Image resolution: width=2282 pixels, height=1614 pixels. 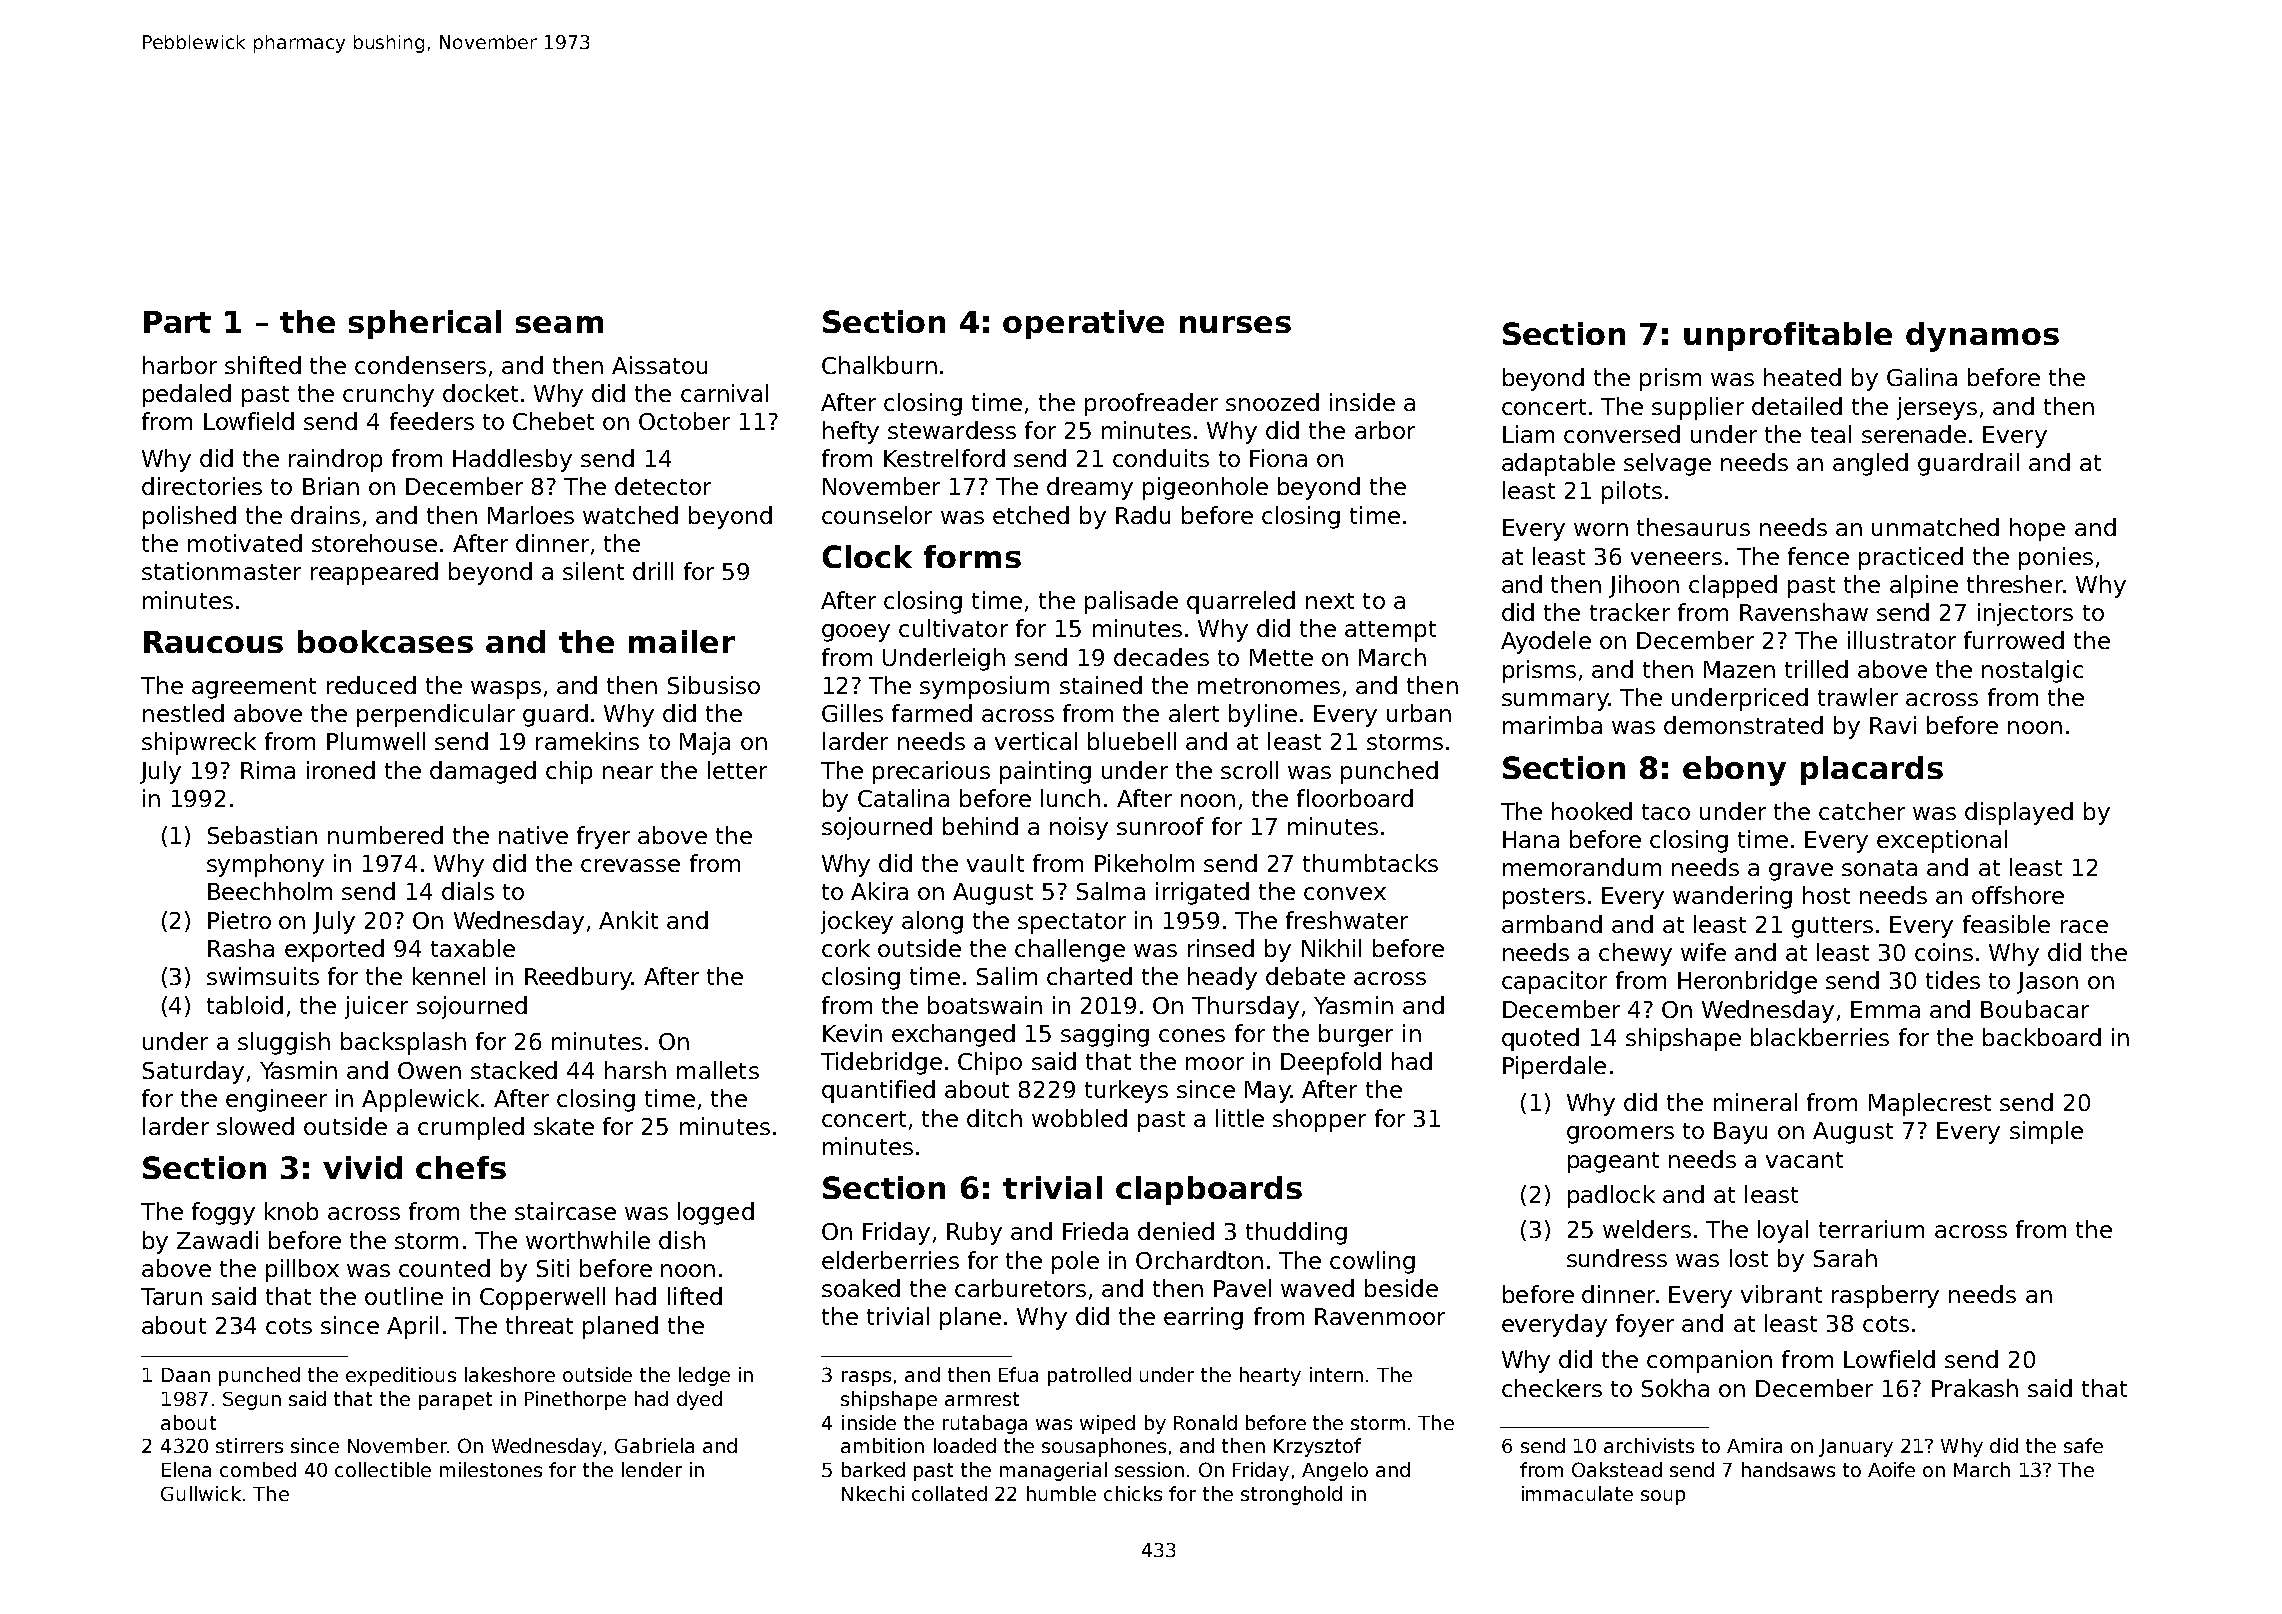 What do you see at coordinates (201, 1493) in the screenshot?
I see `Gullwick` at bounding box center [201, 1493].
